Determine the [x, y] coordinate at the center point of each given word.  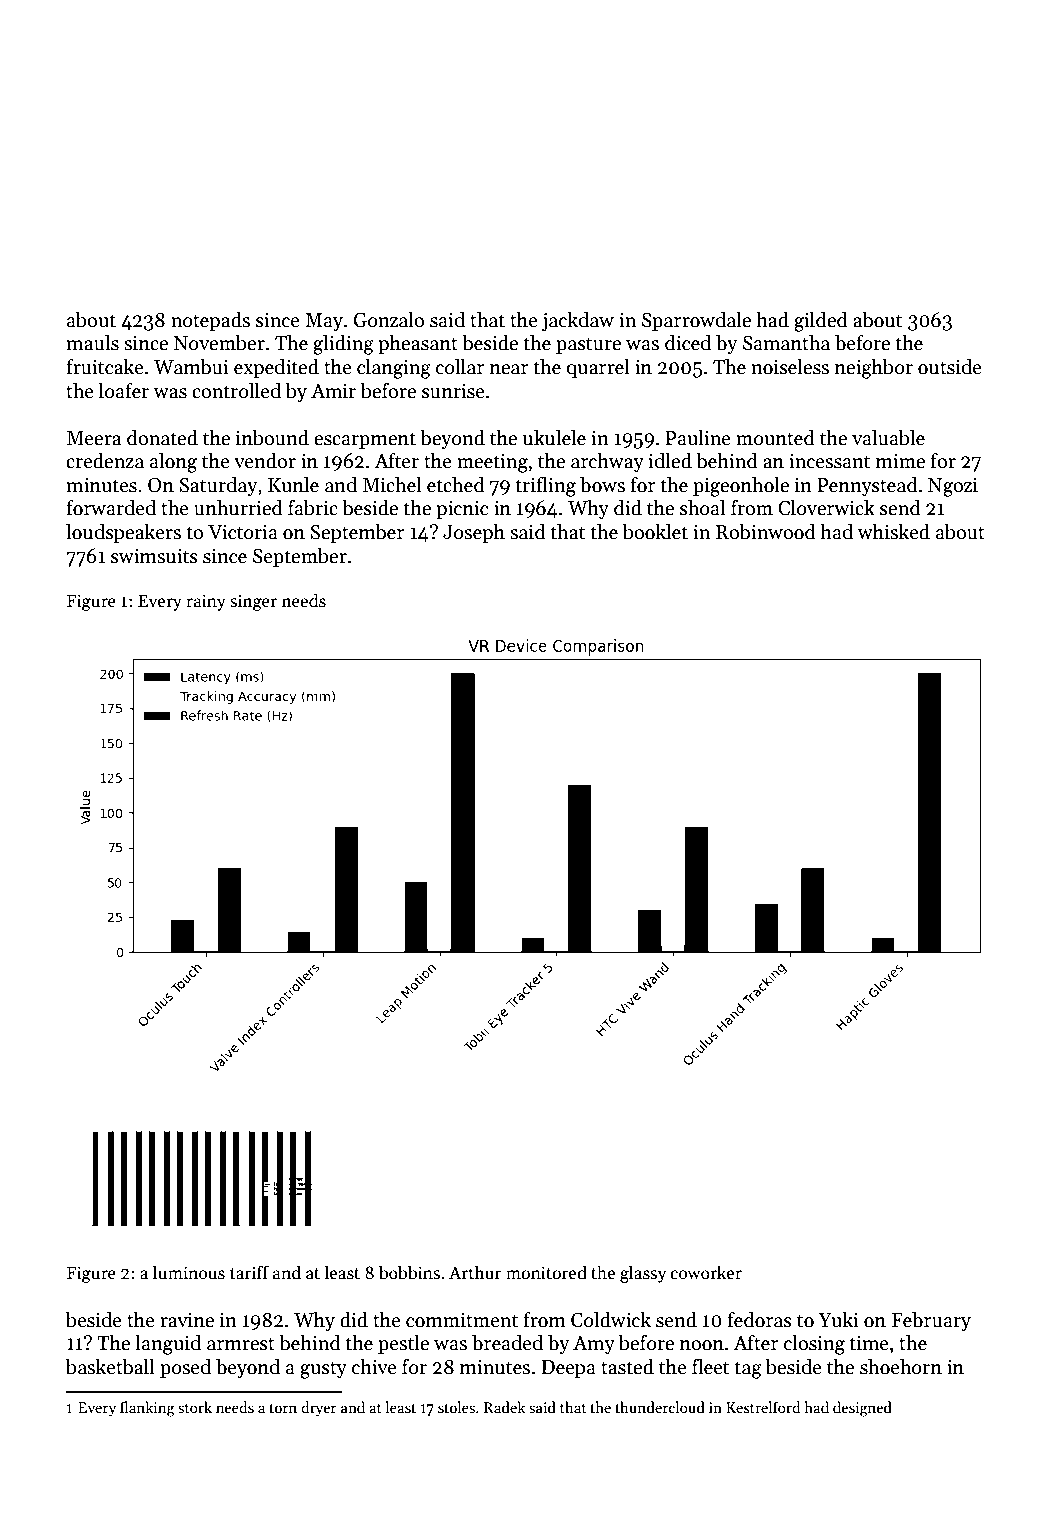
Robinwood [766, 532]
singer [253, 602]
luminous [189, 1272]
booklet [655, 532]
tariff [249, 1272]
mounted [775, 438]
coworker [706, 1272]
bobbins [409, 1272]
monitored [546, 1272]
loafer [124, 391]
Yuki [838, 1320]
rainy [206, 602]
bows [602, 485]
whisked [893, 532]
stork [195, 1407]
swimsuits [154, 556]
